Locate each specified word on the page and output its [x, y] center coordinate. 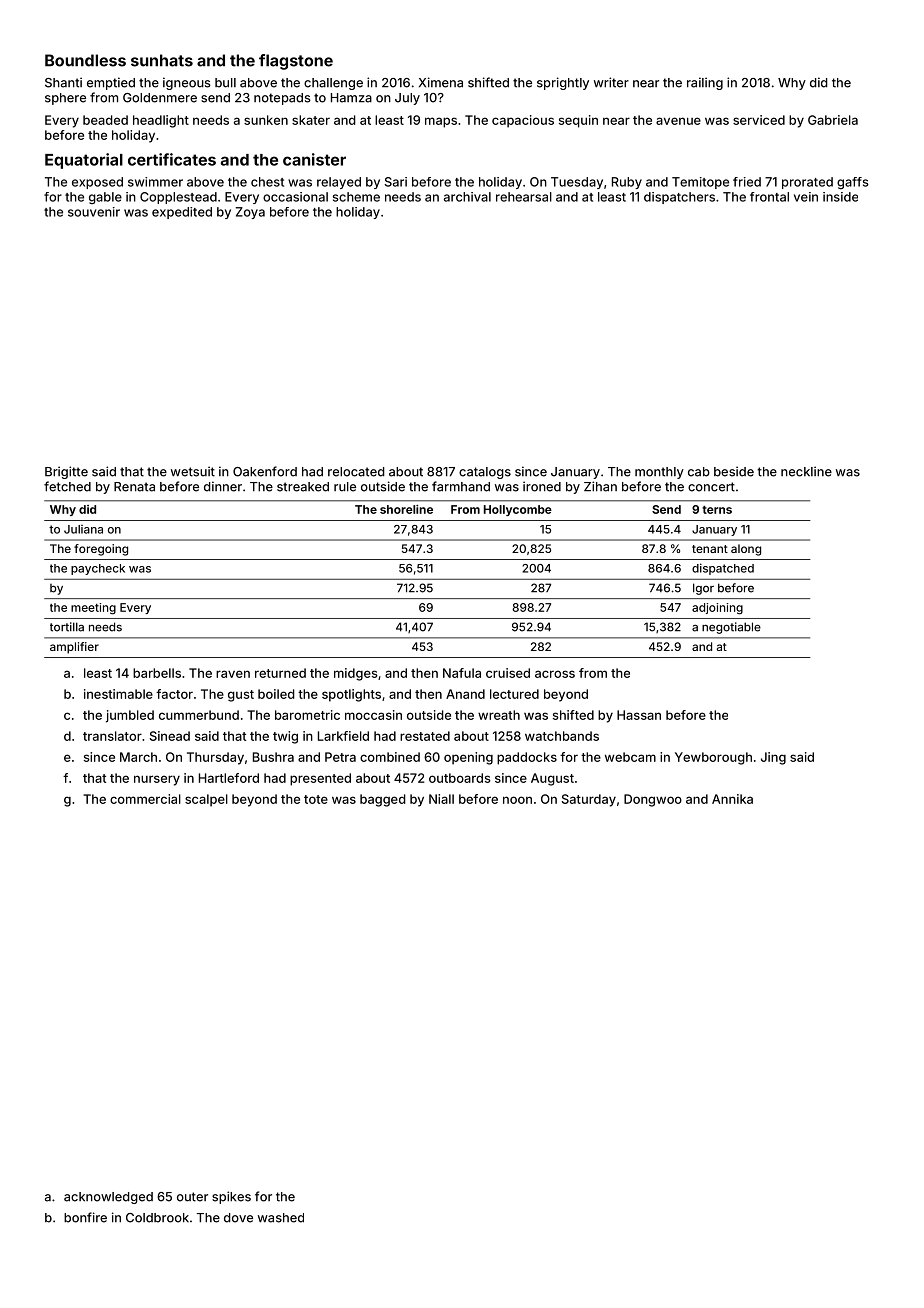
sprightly [563, 83]
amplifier [74, 648]
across [555, 674]
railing [705, 83]
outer [192, 1197]
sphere [65, 99]
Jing [773, 758]
